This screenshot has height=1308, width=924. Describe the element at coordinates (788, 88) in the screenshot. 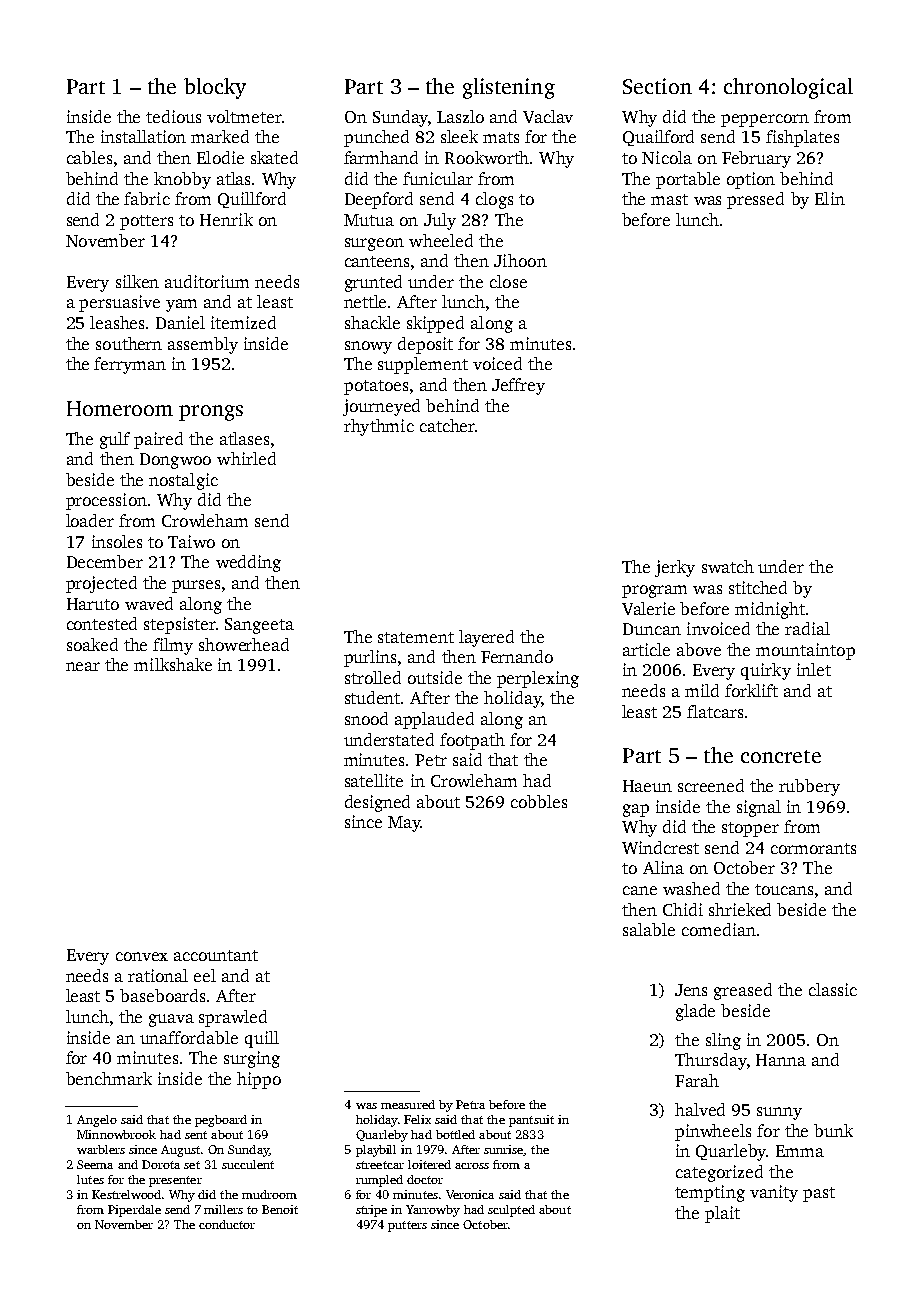

I see `chronological` at that location.
